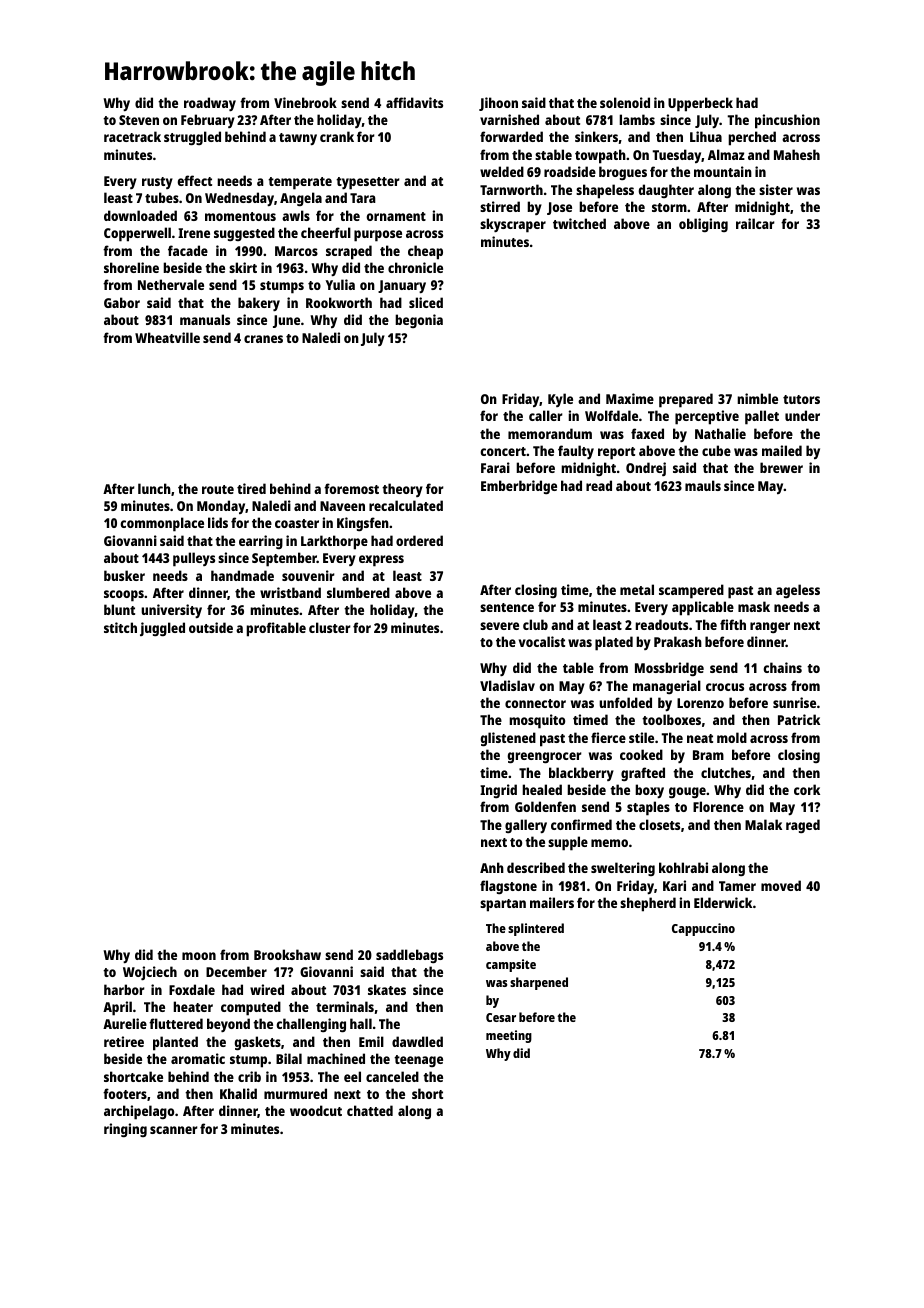  I want to click on ringing, so click(125, 1130).
